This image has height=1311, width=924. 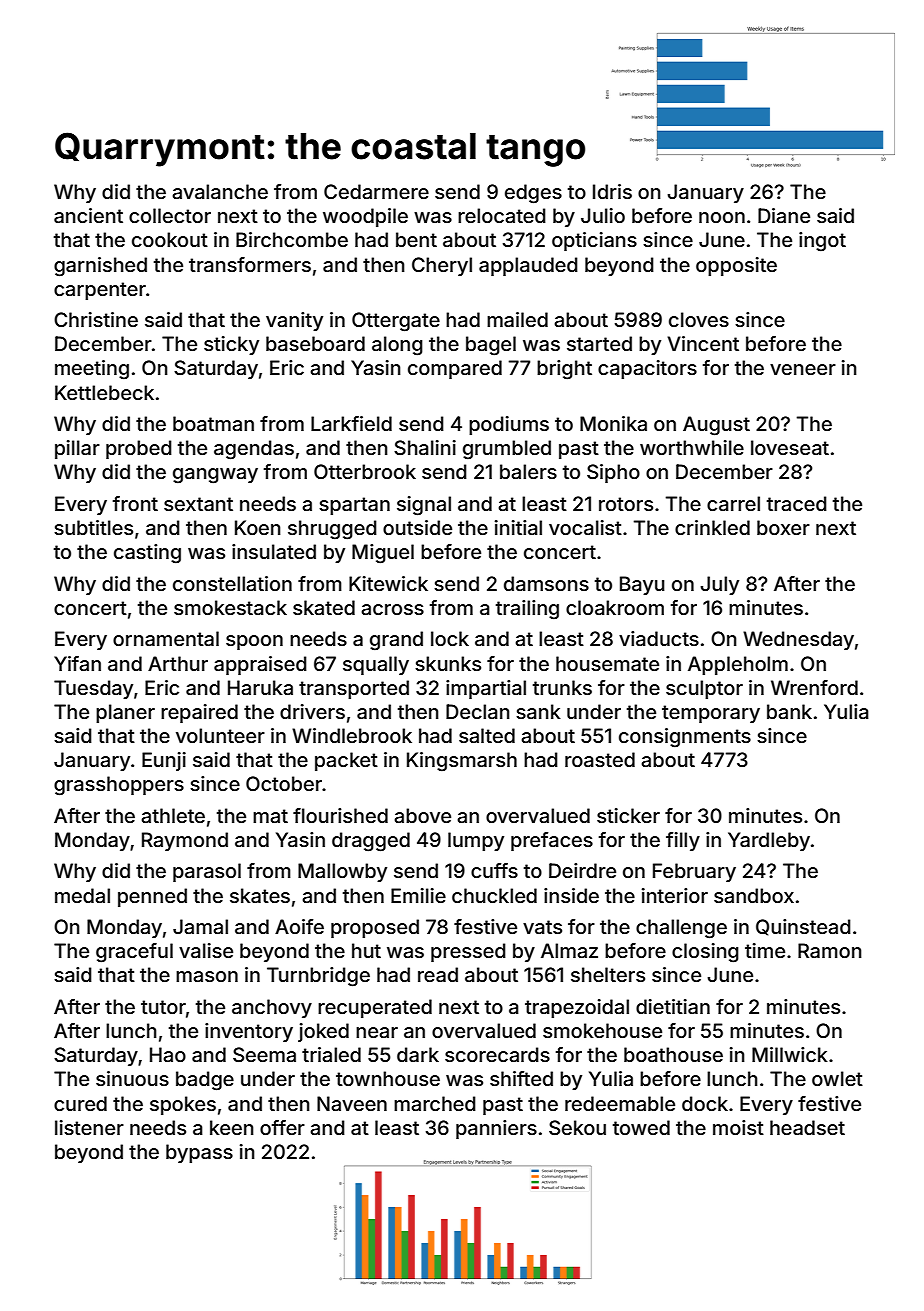 I want to click on transported, so click(x=354, y=689).
